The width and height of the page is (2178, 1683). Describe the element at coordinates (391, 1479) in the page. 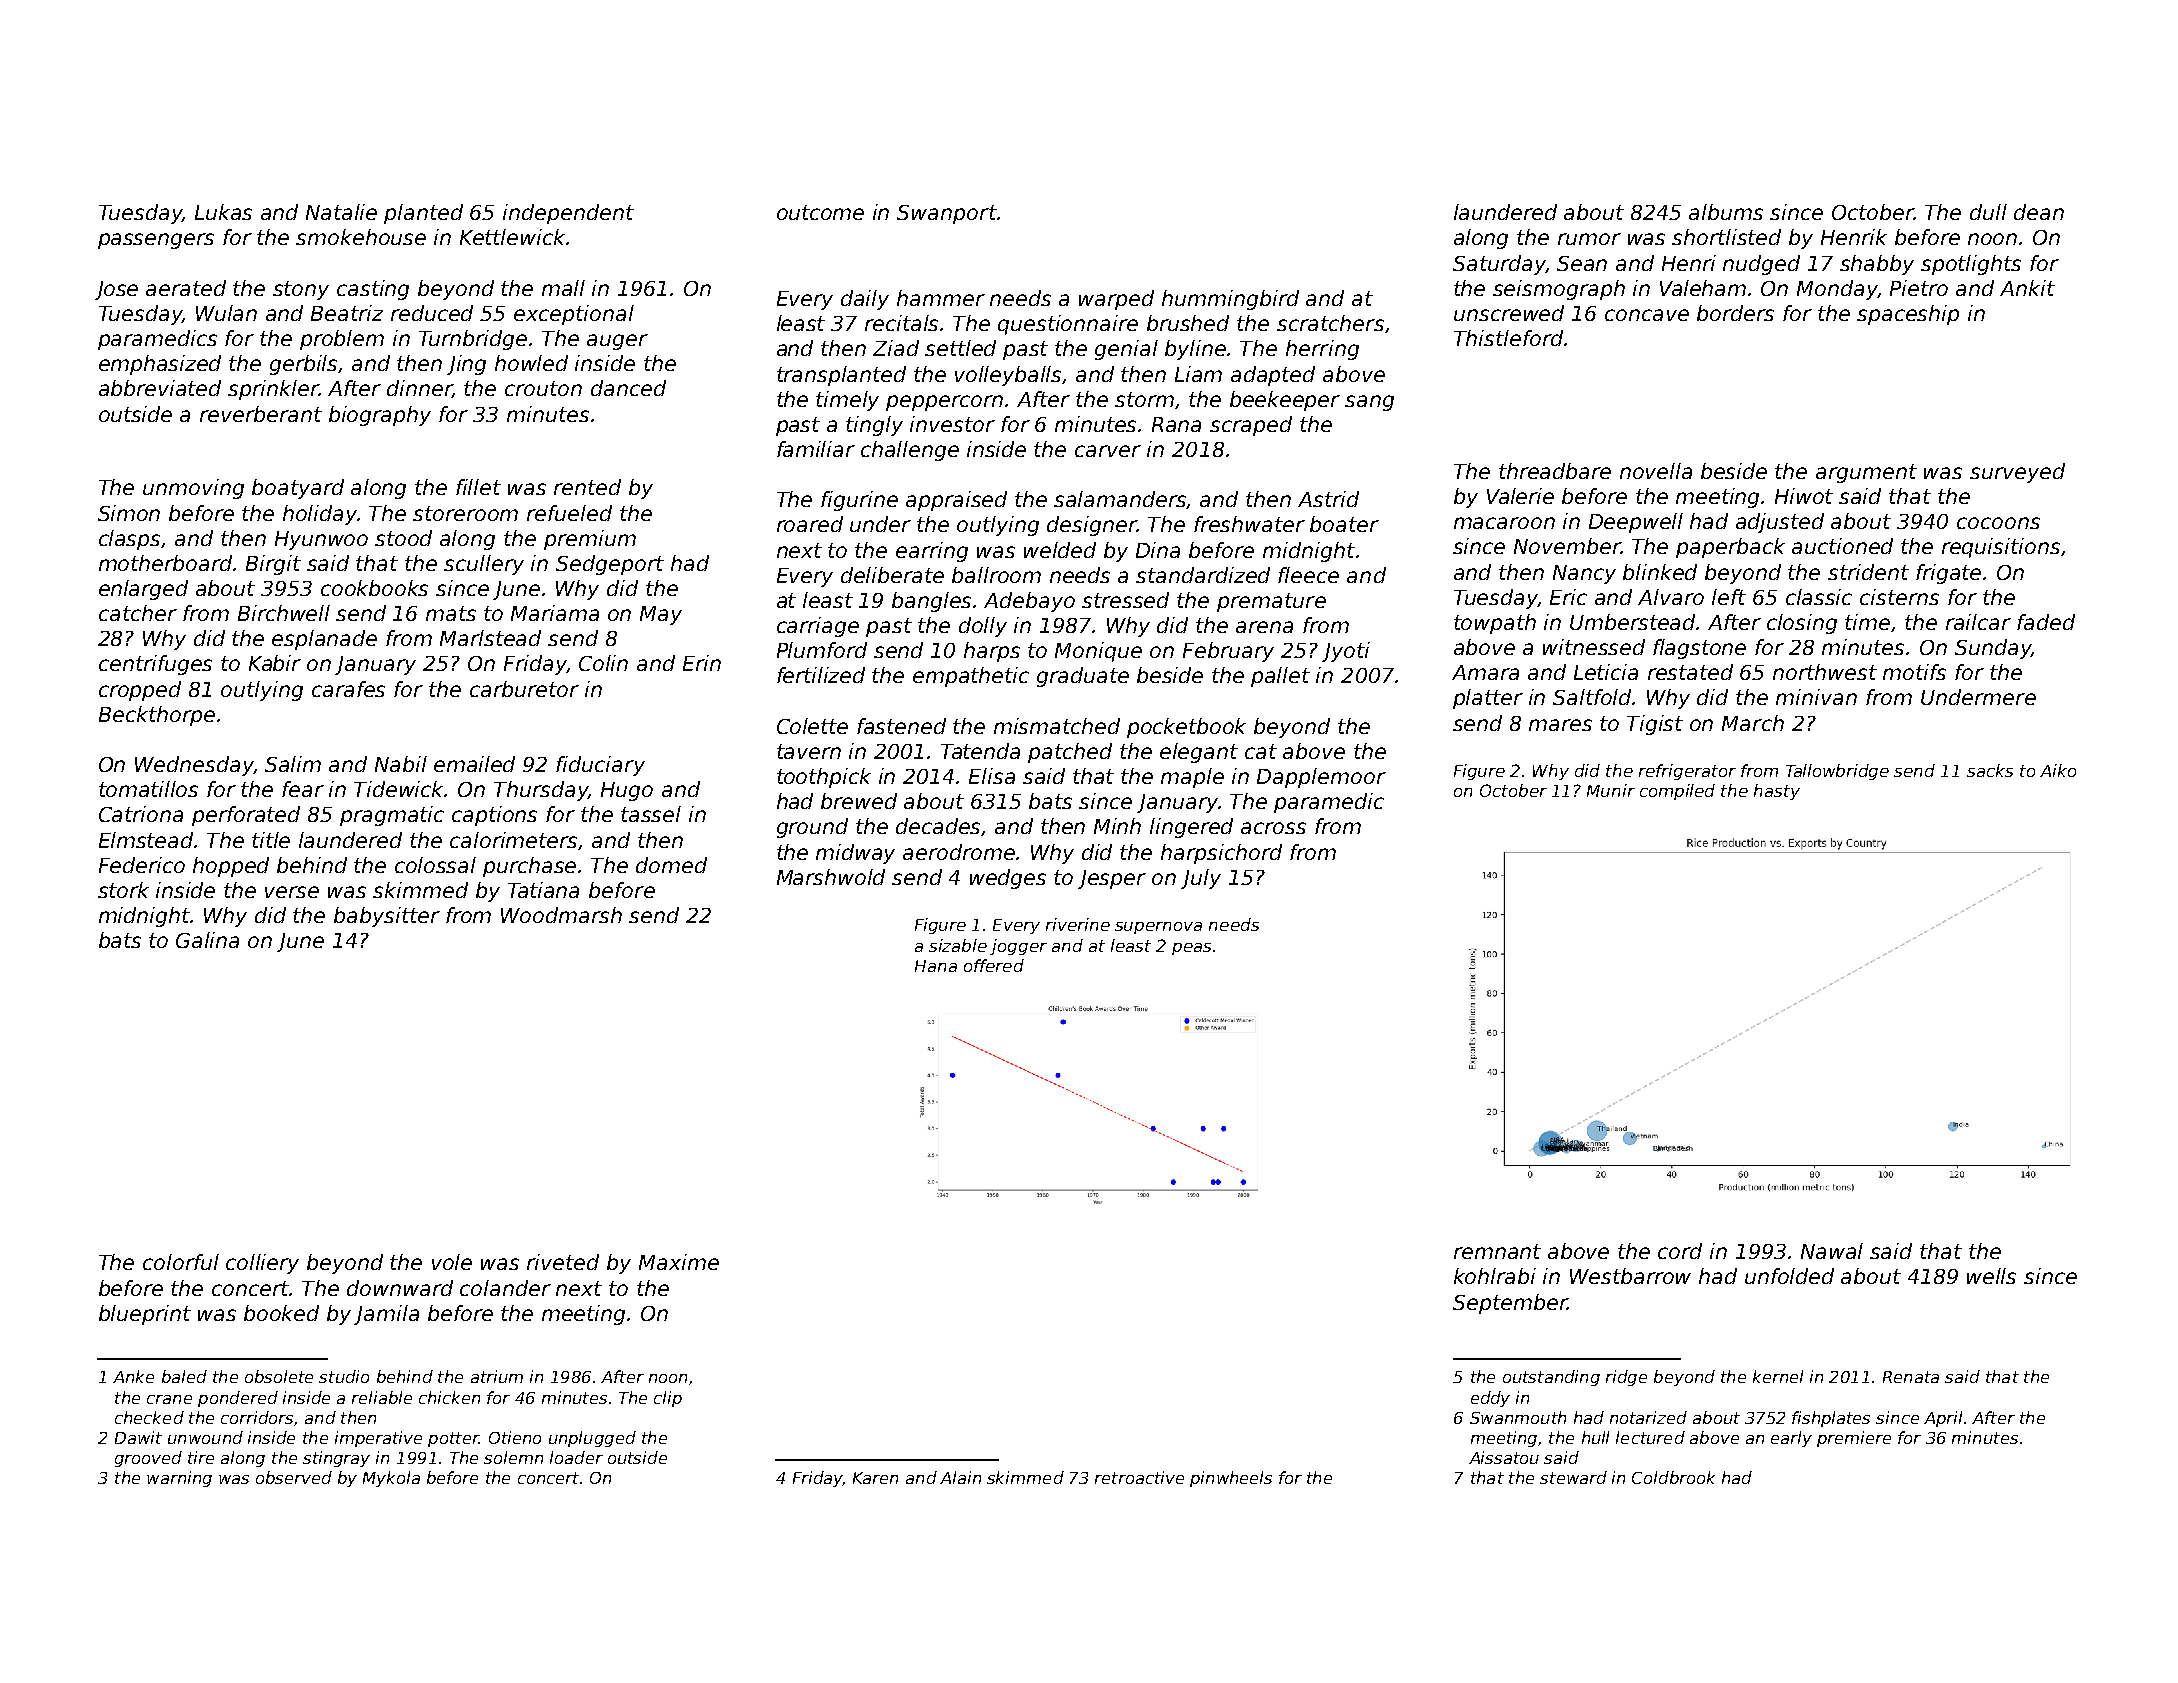

I see `Mykola` at that location.
